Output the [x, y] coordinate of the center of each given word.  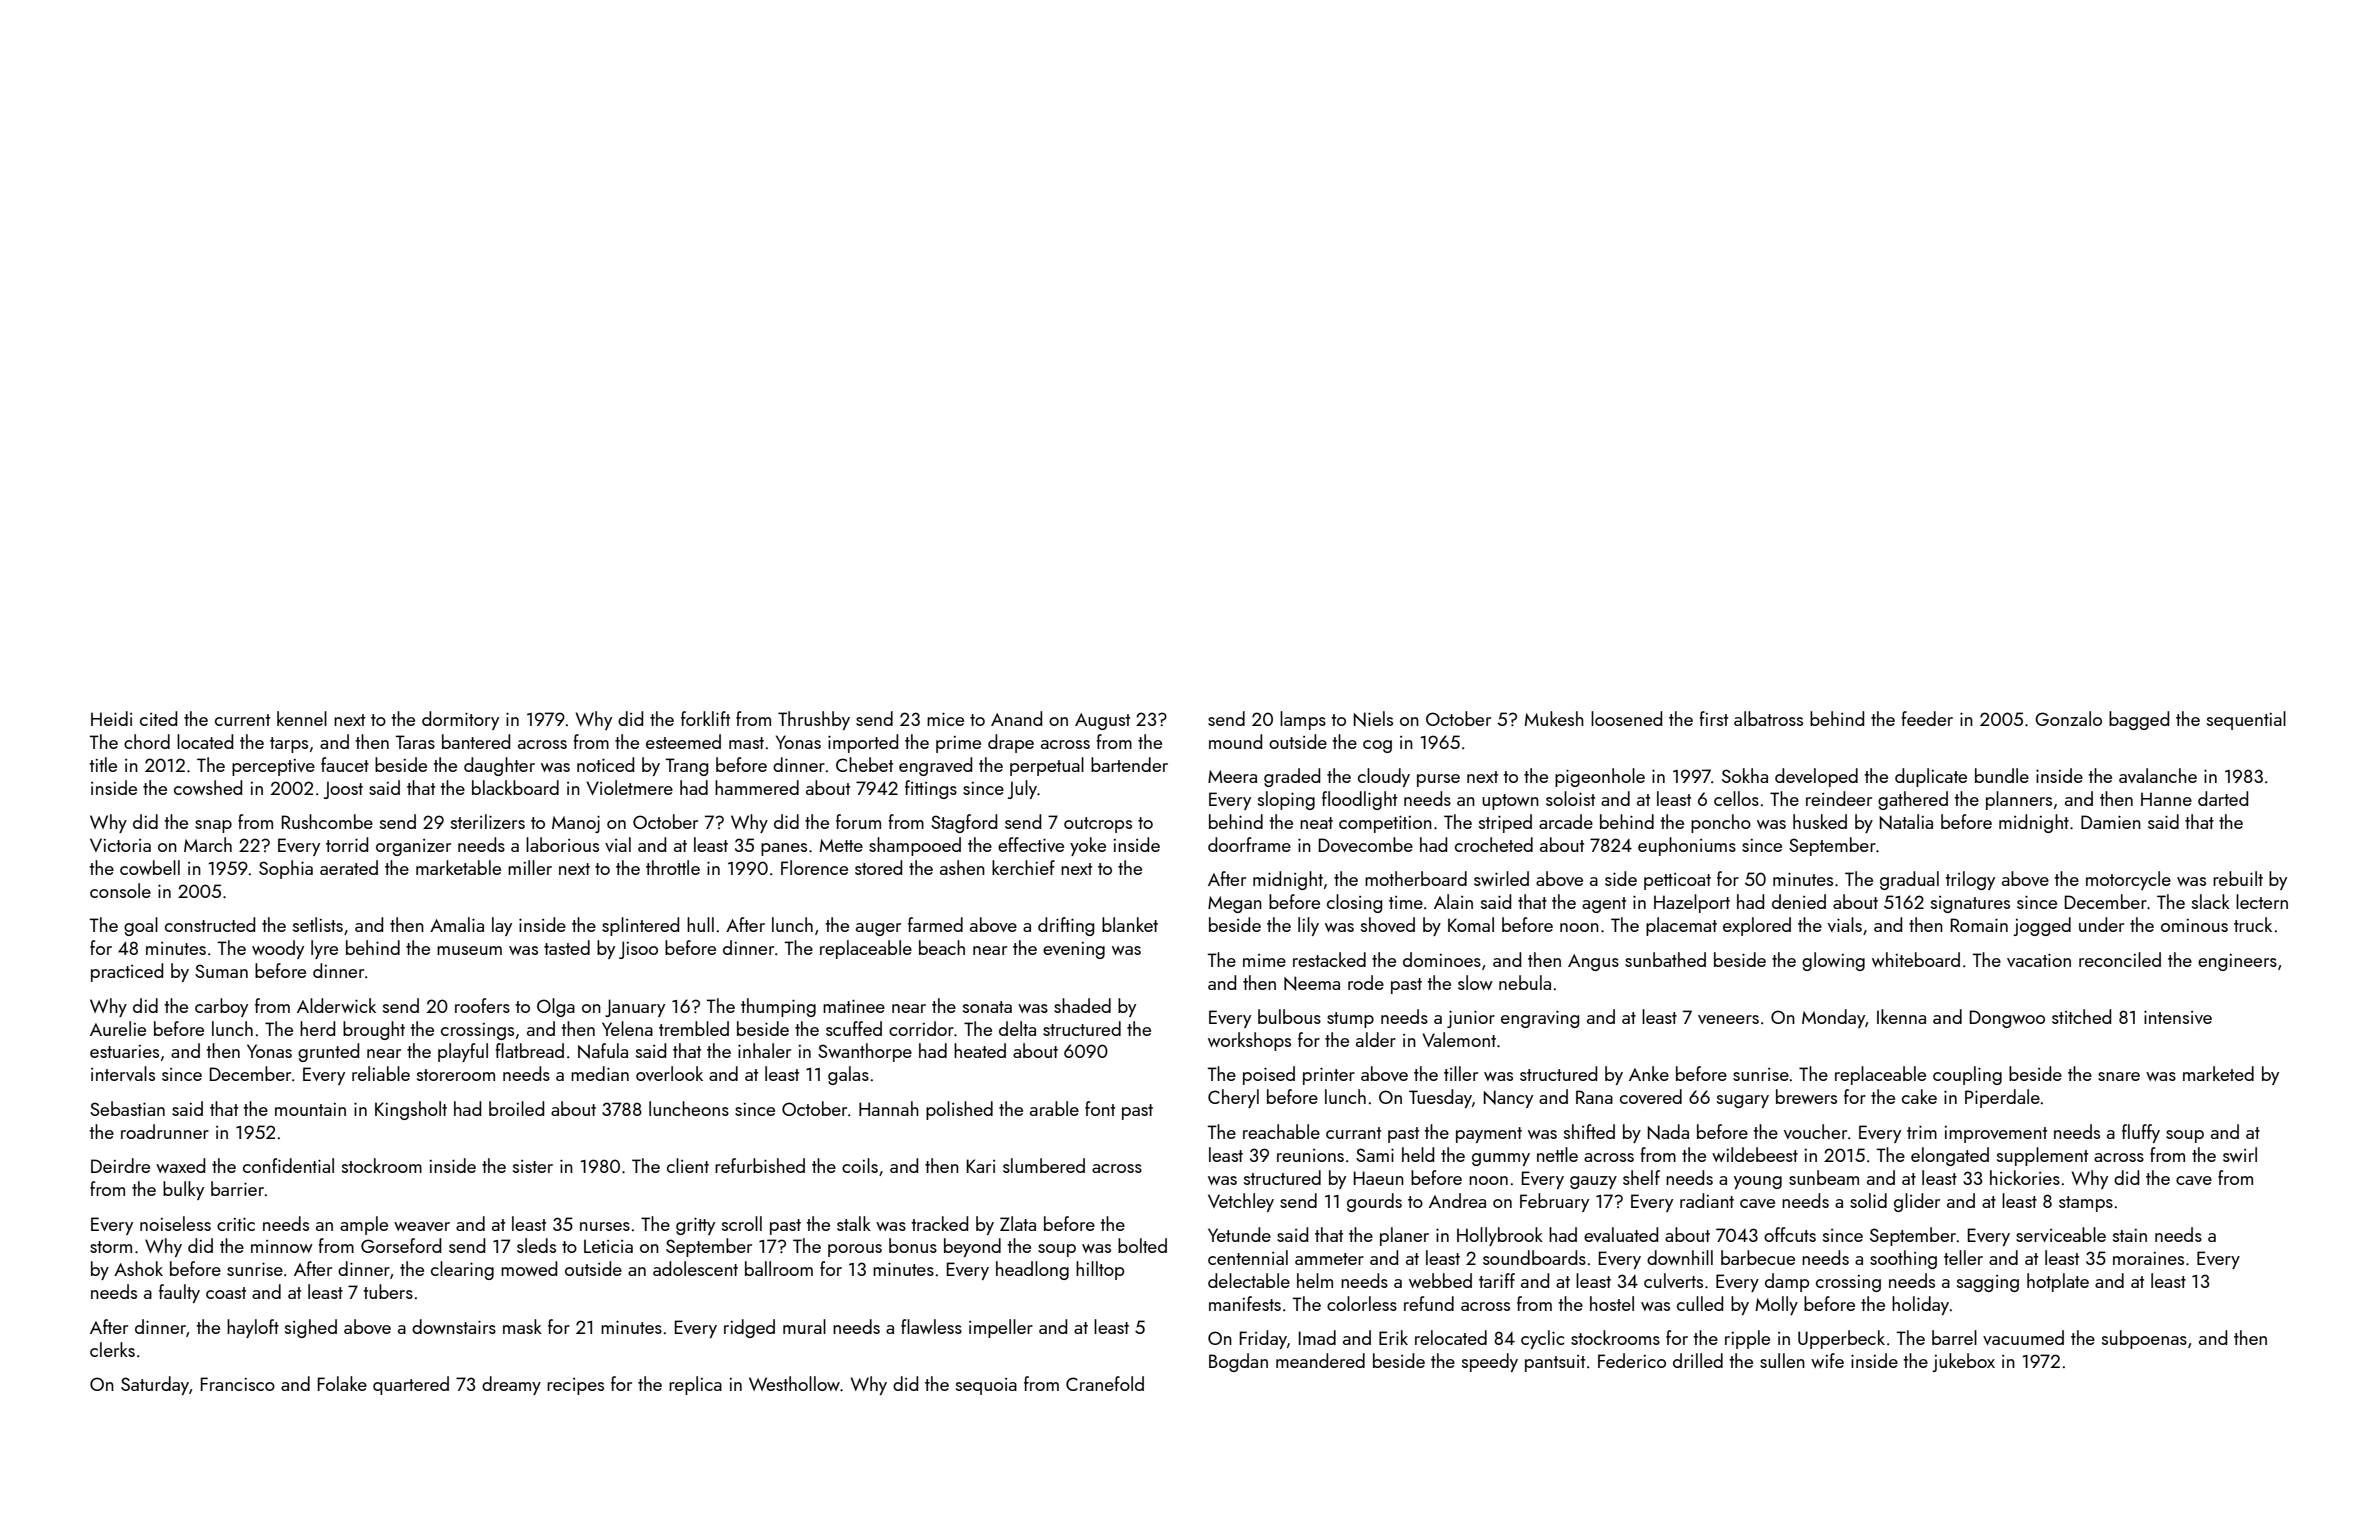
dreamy [511, 1385]
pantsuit [1555, 1363]
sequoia [986, 1386]
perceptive [273, 767]
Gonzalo [2068, 718]
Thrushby [814, 720]
